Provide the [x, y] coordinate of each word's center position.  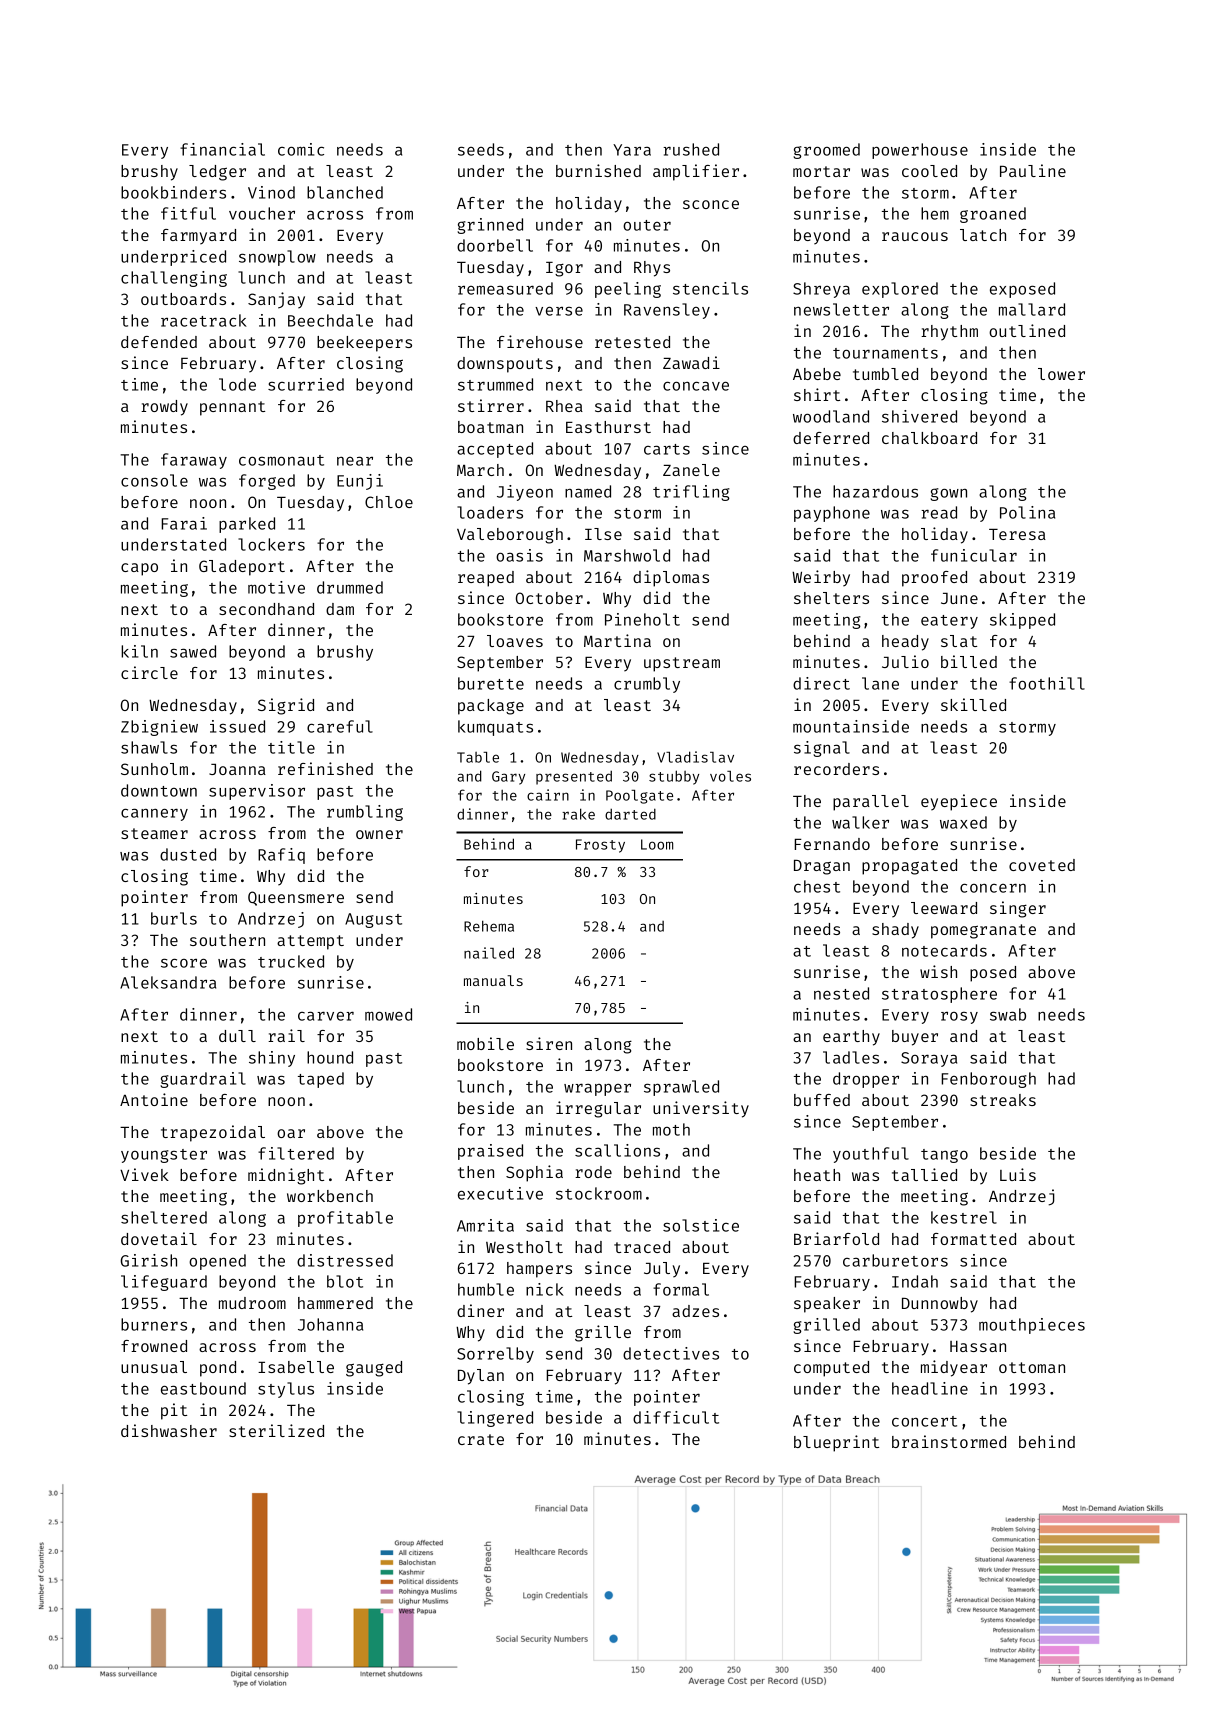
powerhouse [920, 151]
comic [301, 149]
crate [481, 1439]
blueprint [836, 1443]
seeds [481, 149]
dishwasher [169, 1430]
